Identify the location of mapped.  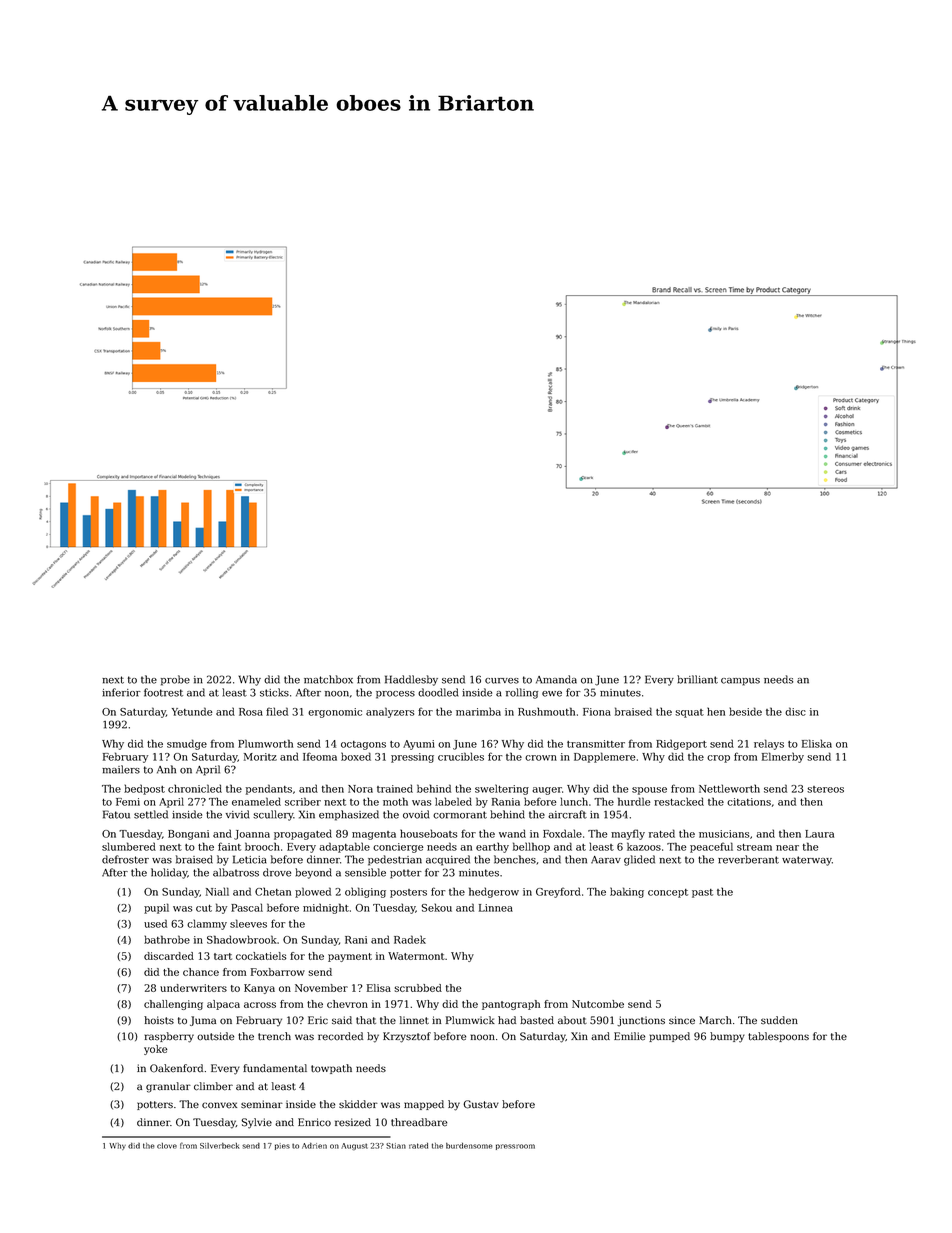
(424, 1105).
